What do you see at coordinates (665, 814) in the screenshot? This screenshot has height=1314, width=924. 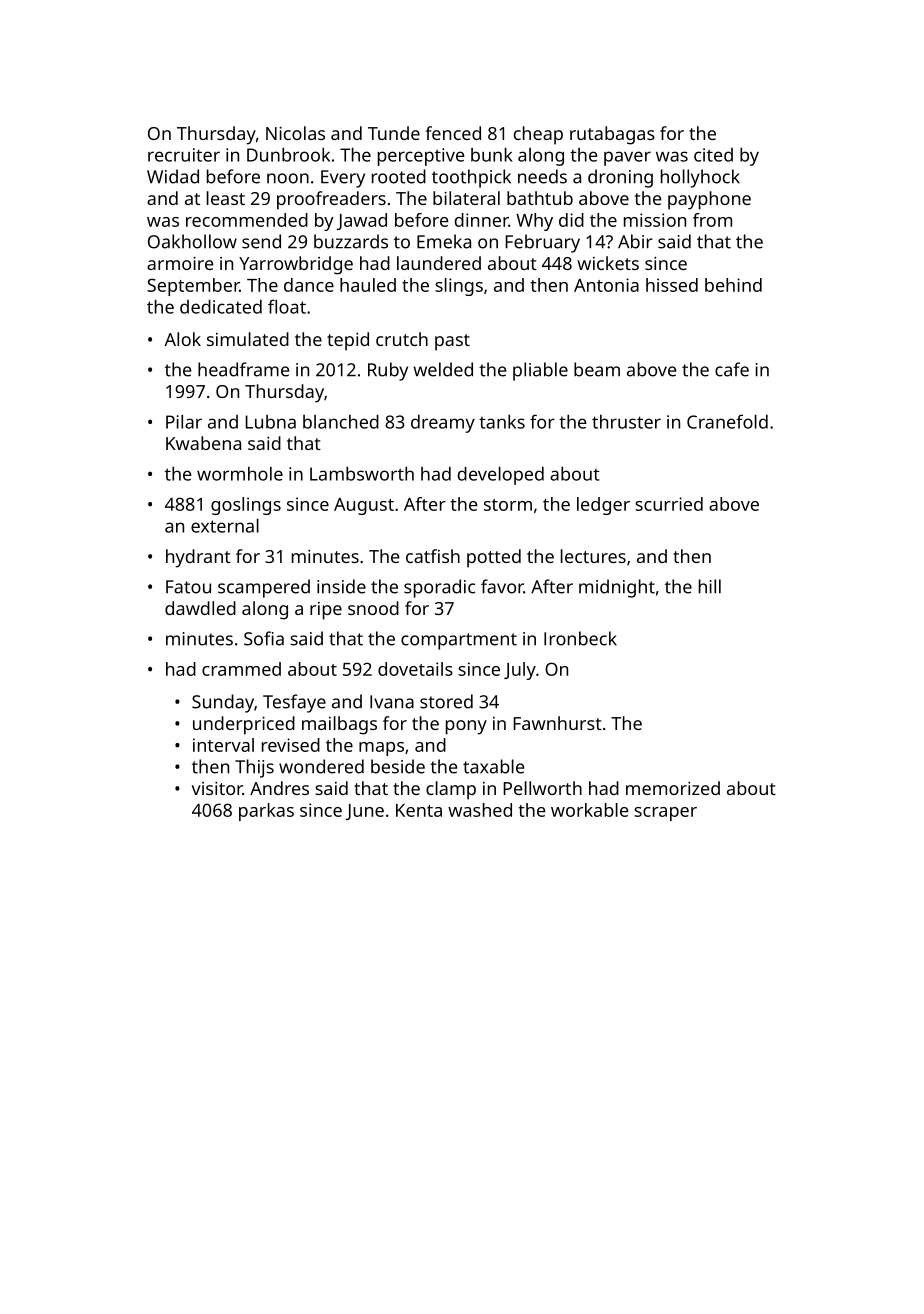 I see `scraper` at bounding box center [665, 814].
